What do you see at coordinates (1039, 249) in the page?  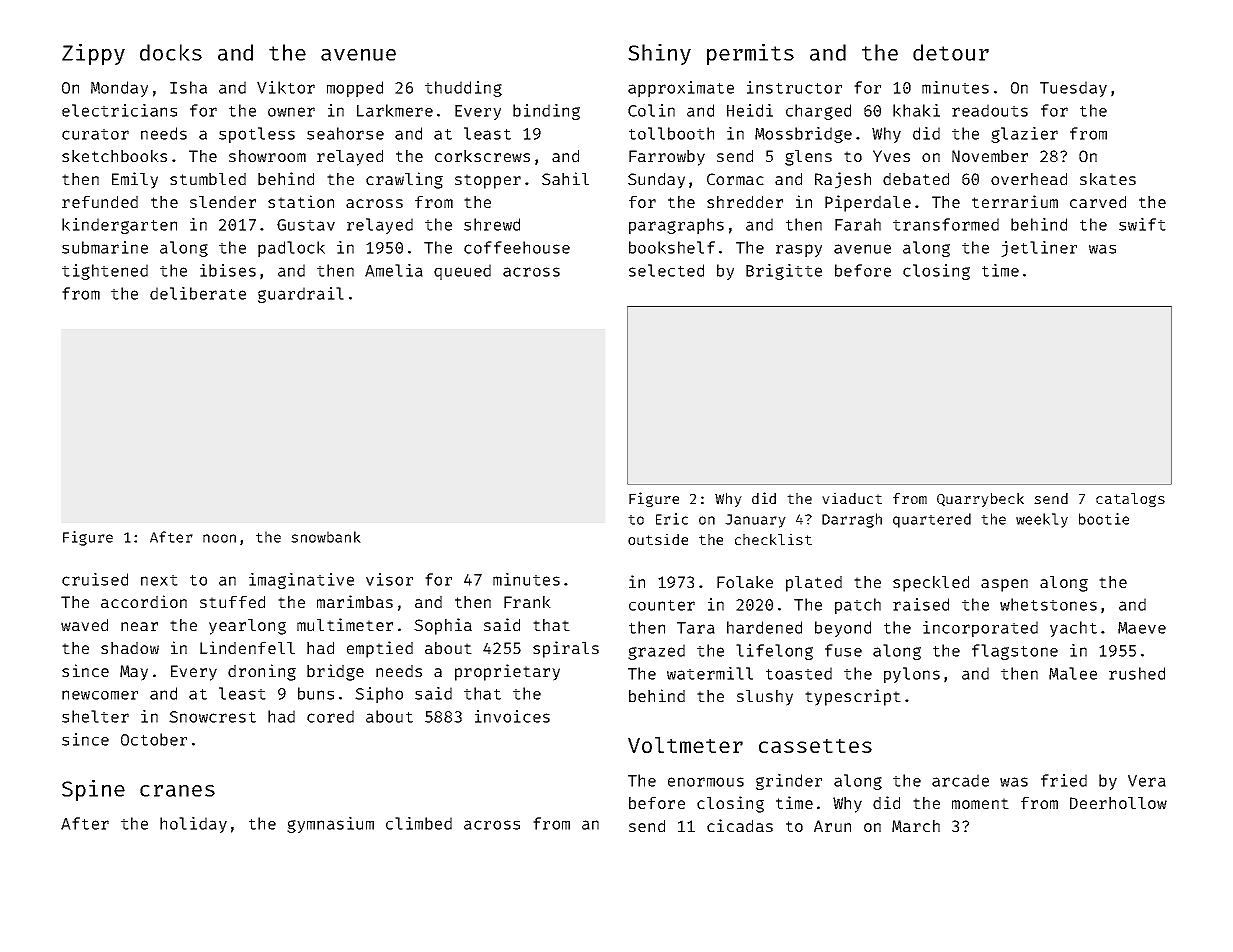 I see `jetliner` at bounding box center [1039, 249].
